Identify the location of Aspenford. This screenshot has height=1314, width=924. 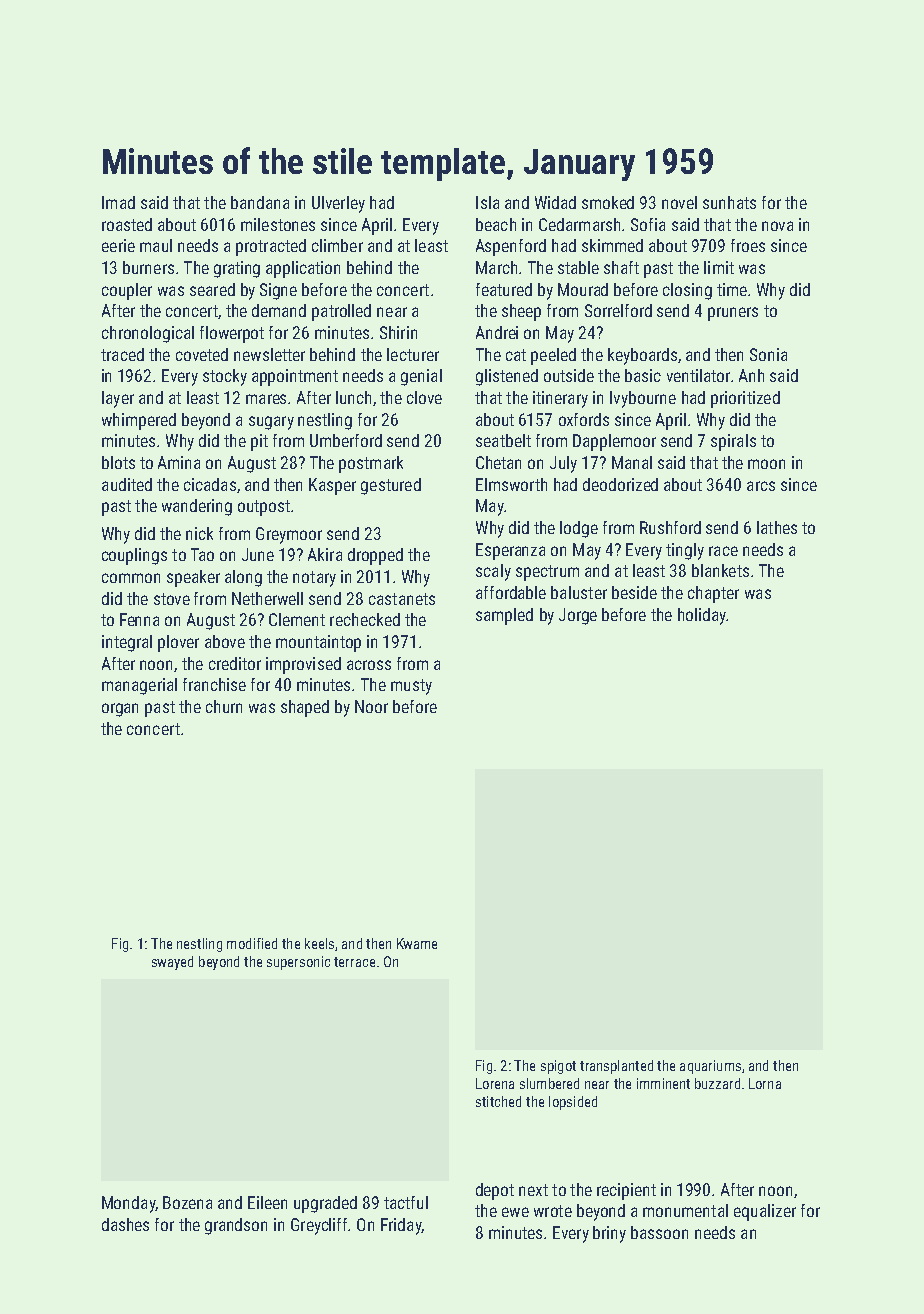
(511, 247).
